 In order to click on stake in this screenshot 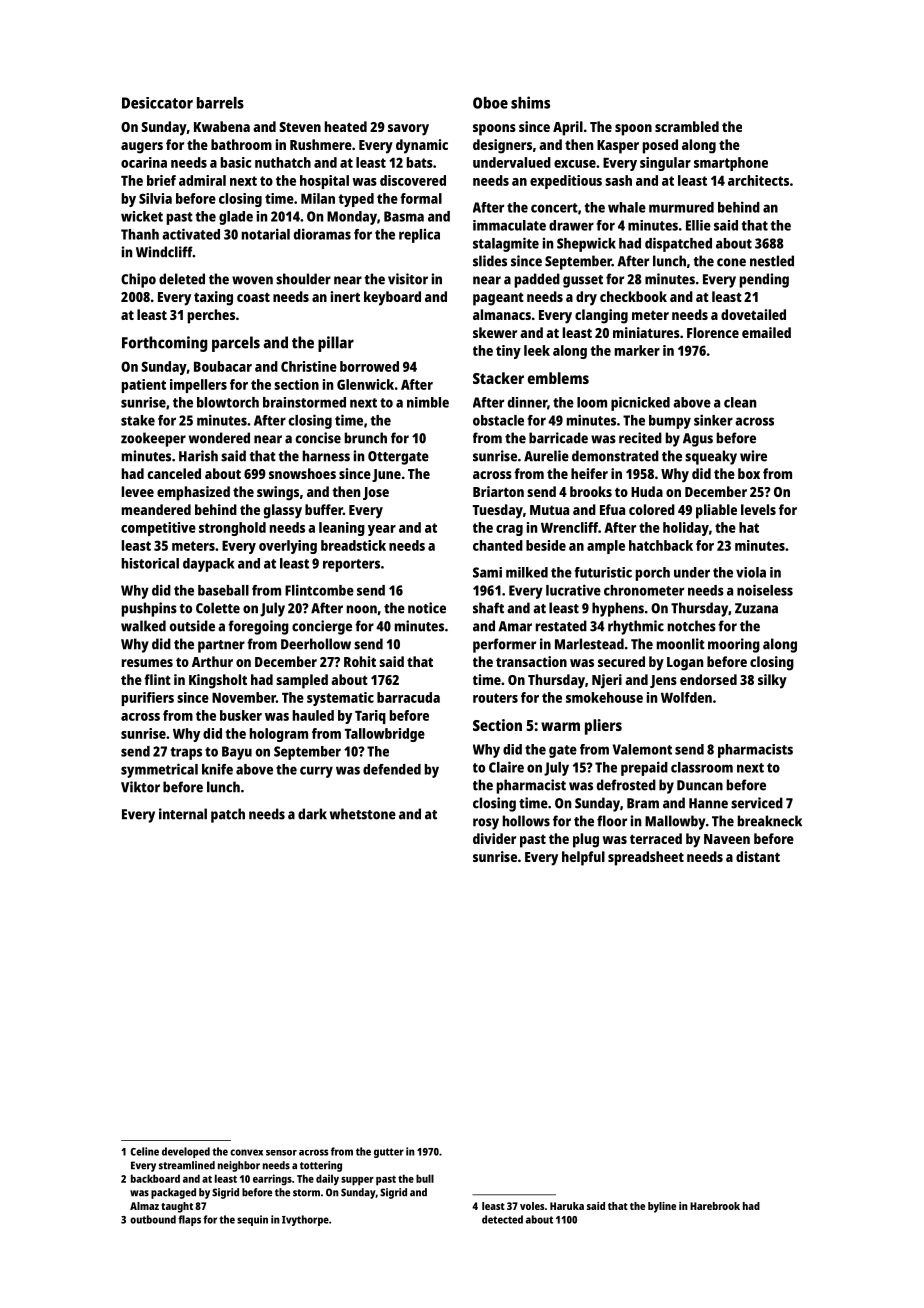, I will do `click(138, 420)`.
